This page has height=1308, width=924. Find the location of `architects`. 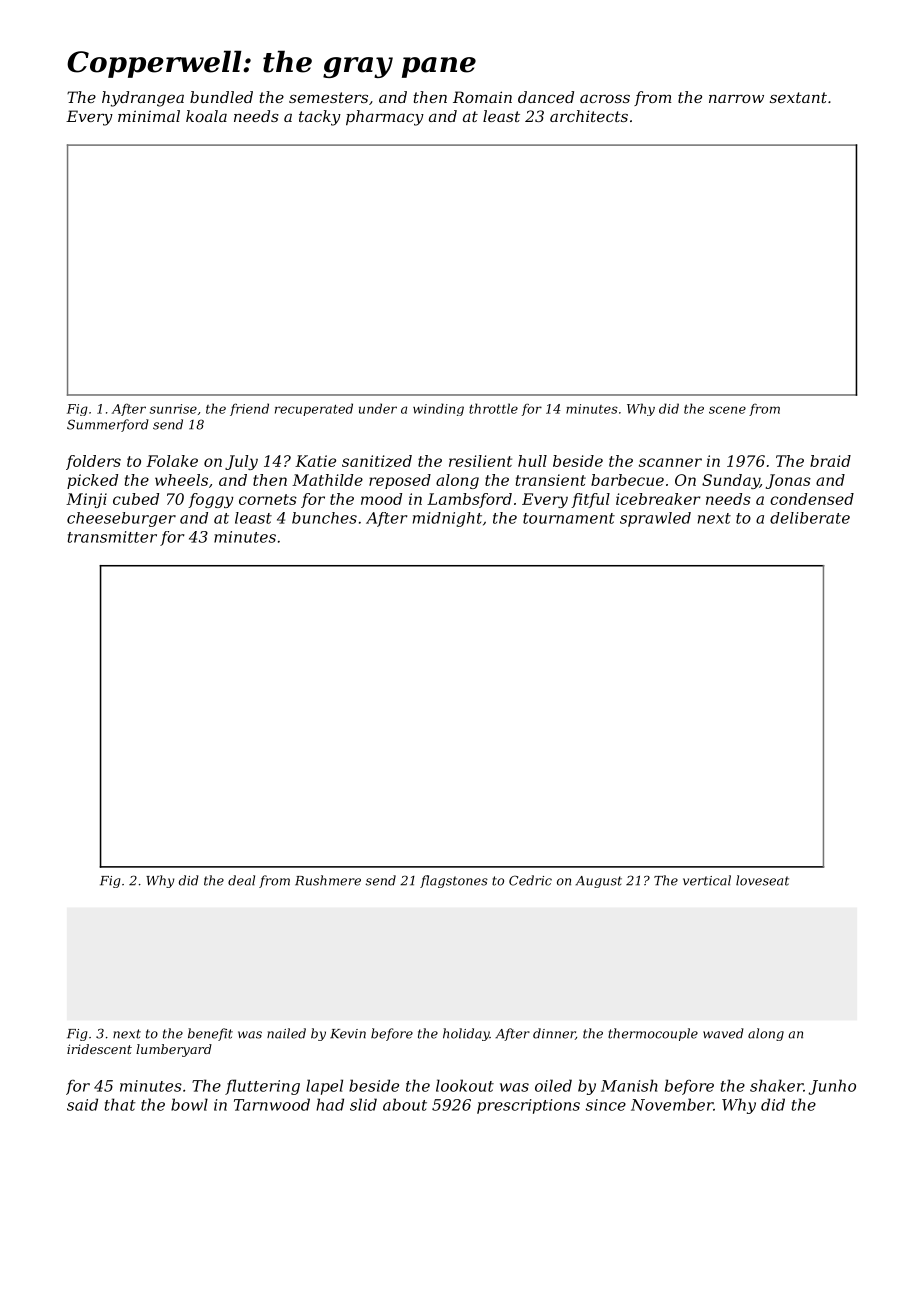

architects is located at coordinates (589, 116).
